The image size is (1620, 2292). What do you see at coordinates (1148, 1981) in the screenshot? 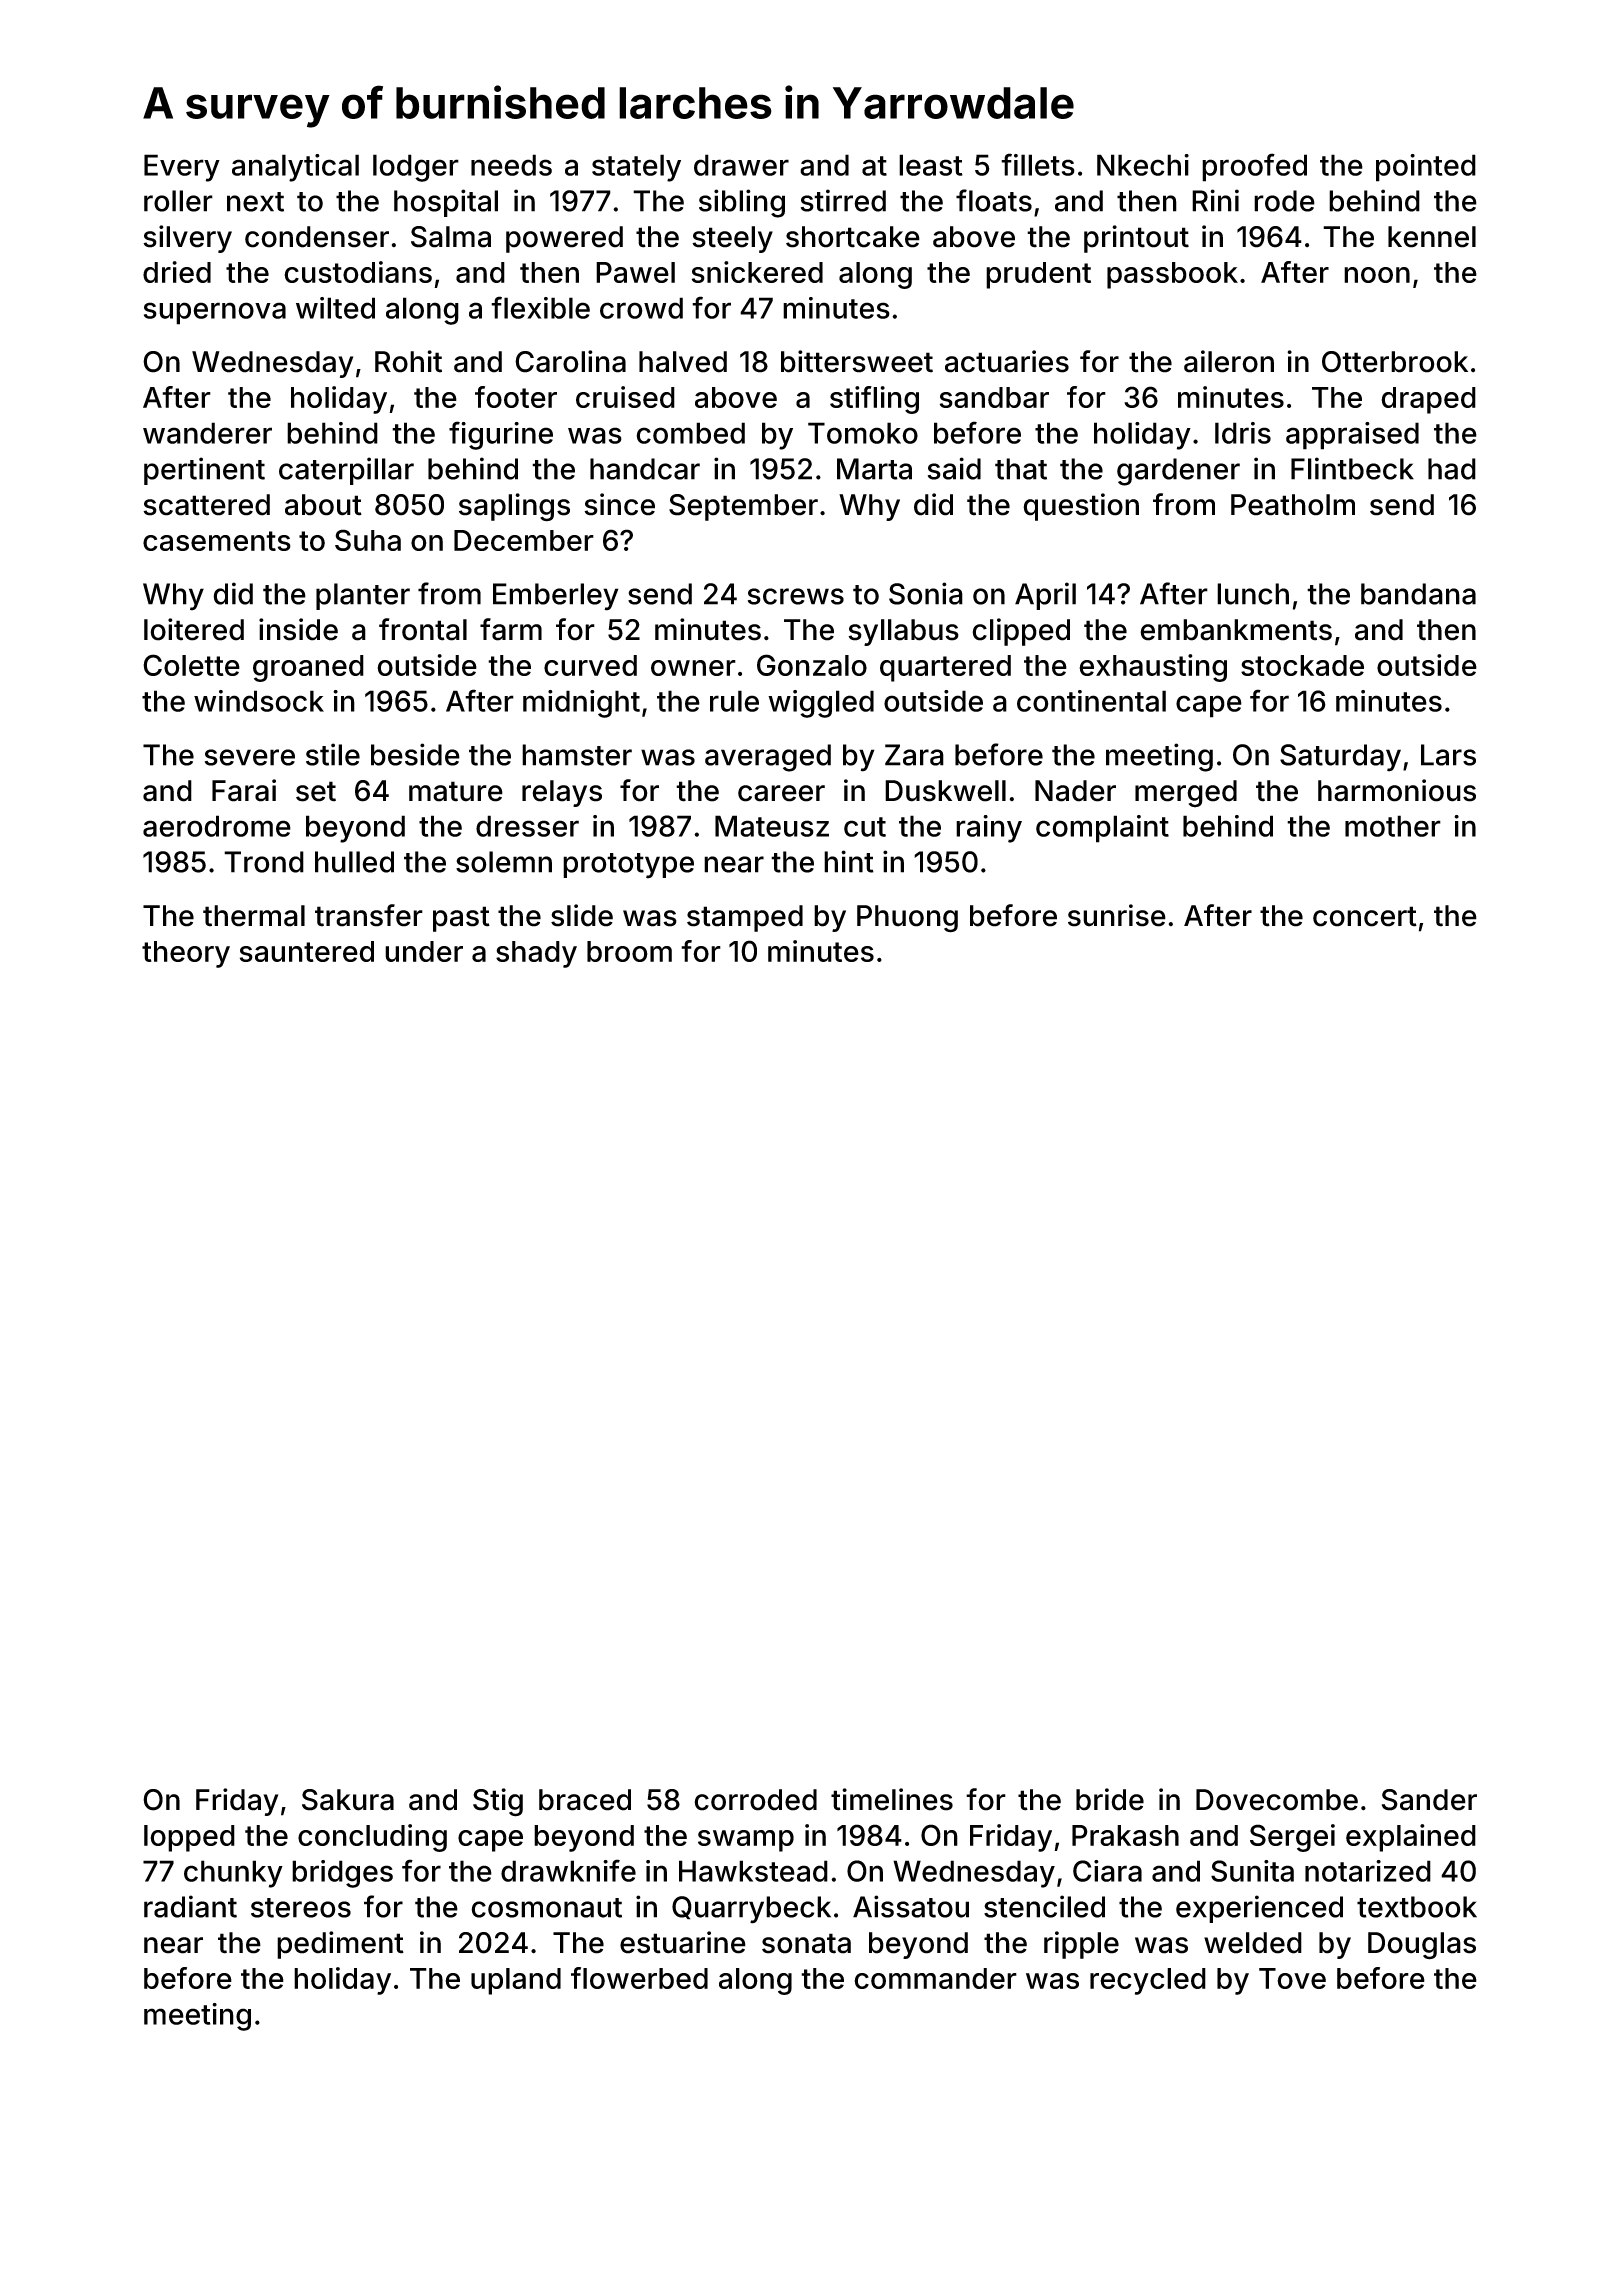
I see `recycled` at bounding box center [1148, 1981].
